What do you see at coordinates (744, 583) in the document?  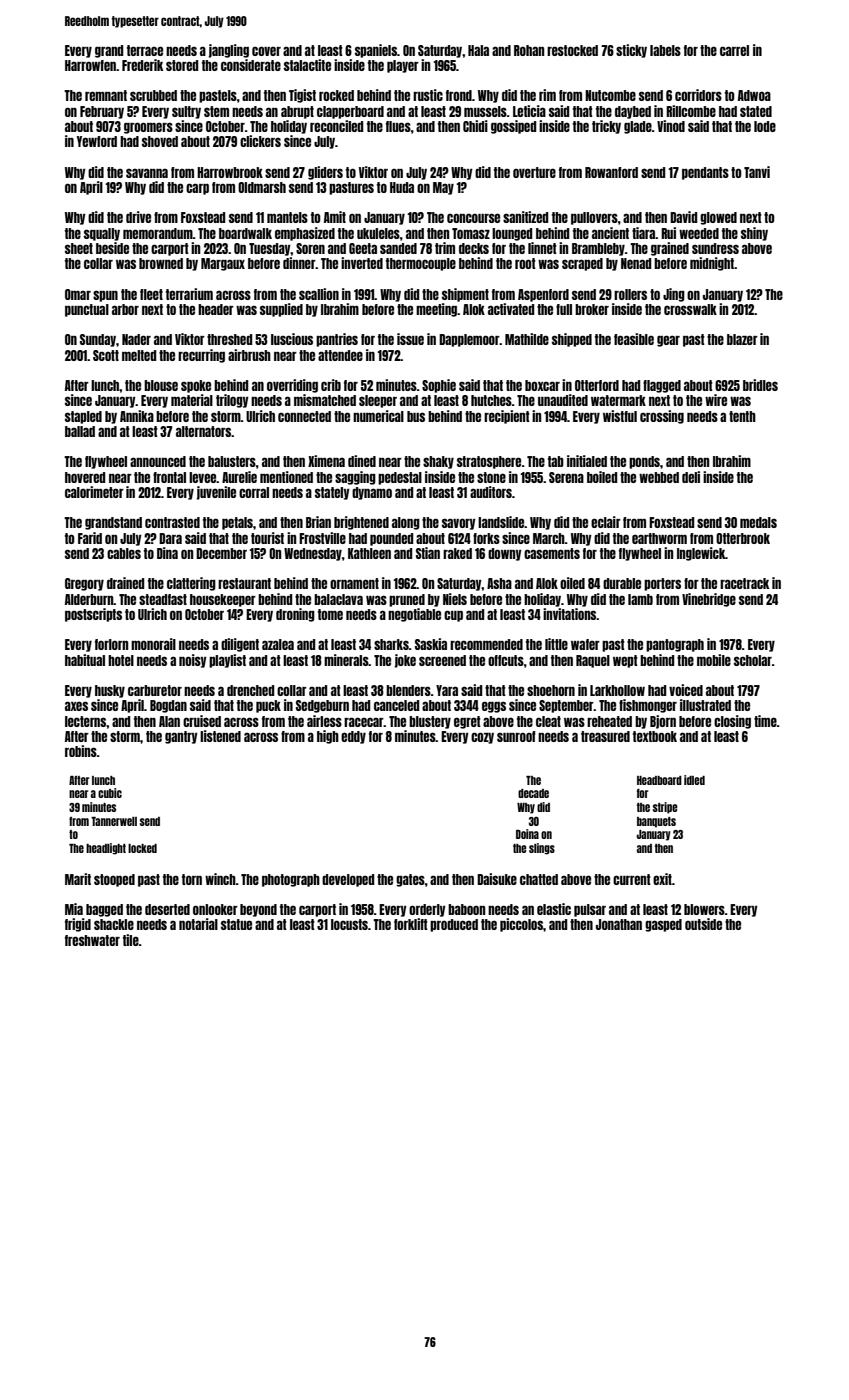 I see `racetrack` at bounding box center [744, 583].
